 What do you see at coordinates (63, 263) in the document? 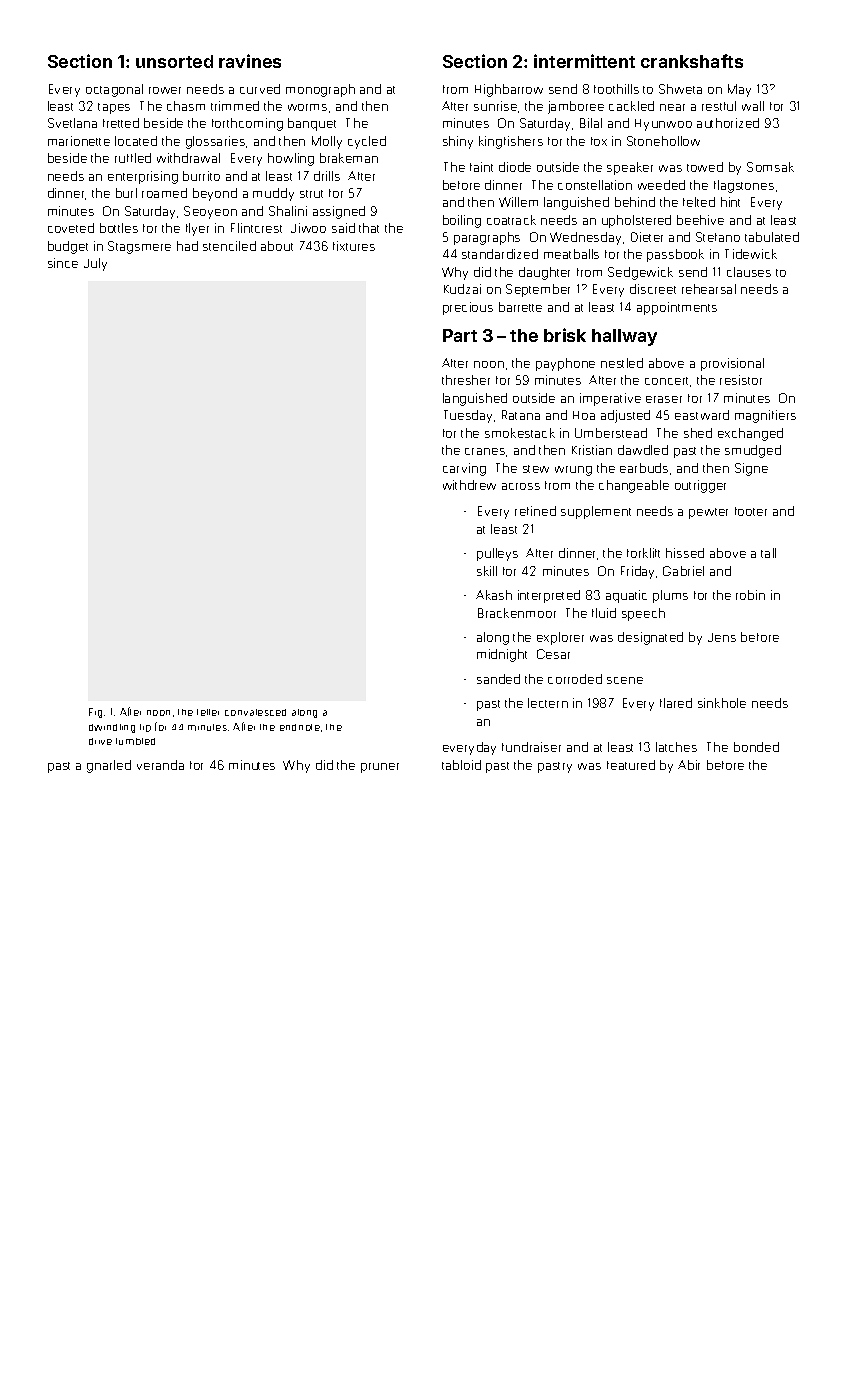
I see `since` at bounding box center [63, 263].
